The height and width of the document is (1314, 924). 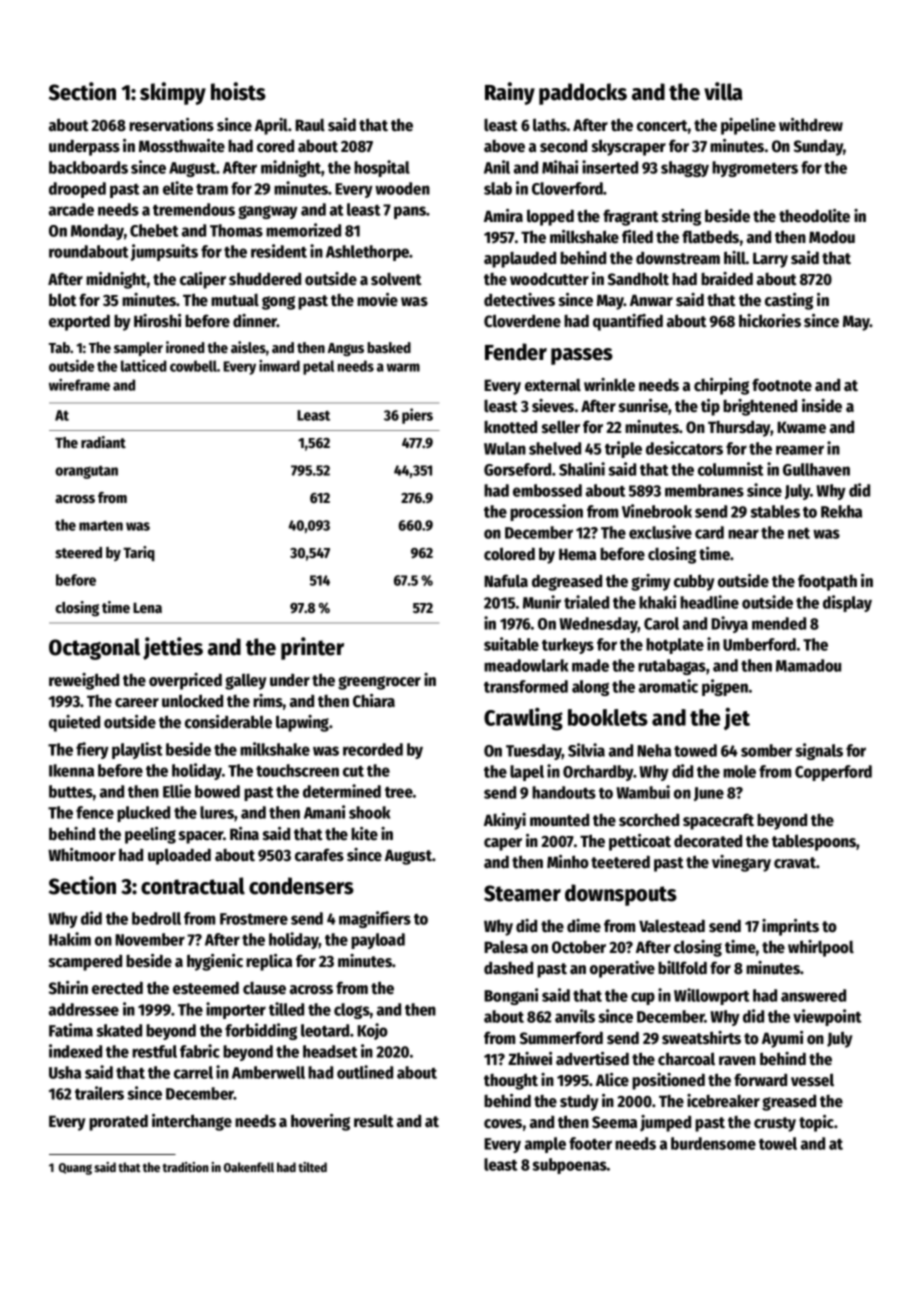 What do you see at coordinates (789, 301) in the document?
I see `casting` at bounding box center [789, 301].
